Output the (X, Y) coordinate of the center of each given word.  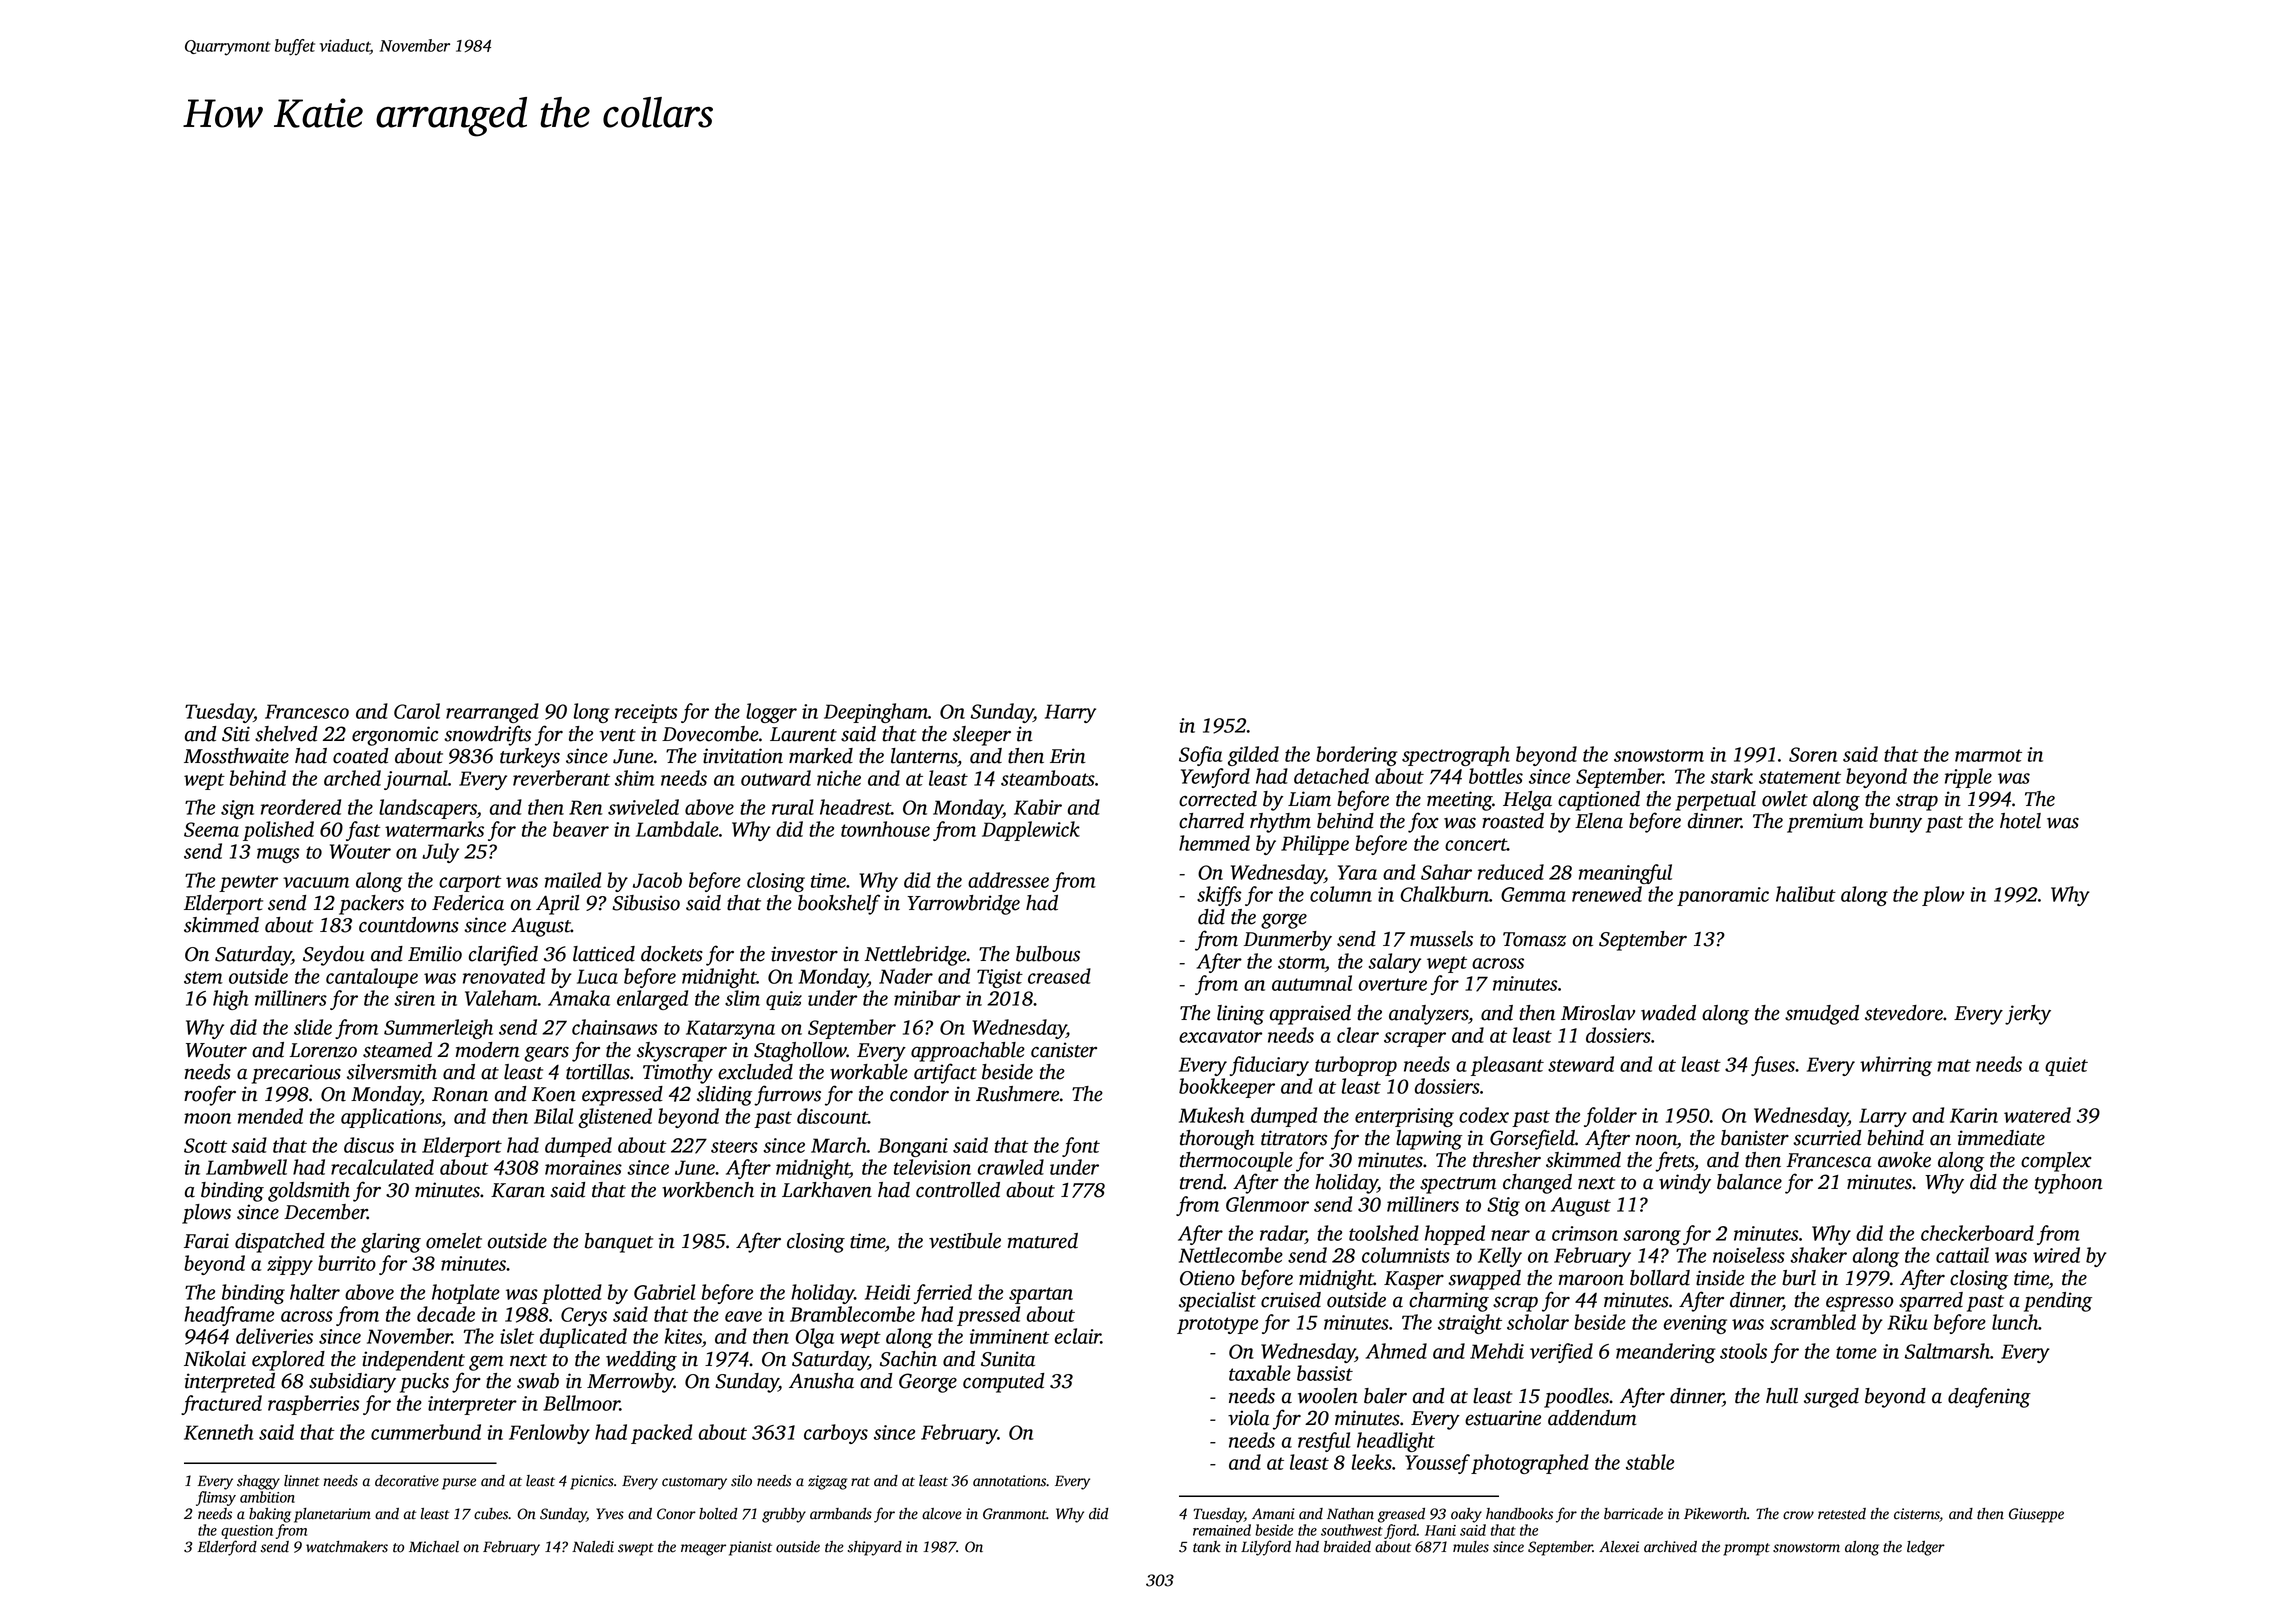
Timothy (678, 1074)
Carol (417, 711)
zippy (290, 1265)
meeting (1459, 801)
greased (1401, 1515)
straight (1470, 1324)
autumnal (1312, 983)
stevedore (1904, 1013)
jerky (2028, 1015)
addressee (1008, 880)
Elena (1599, 821)
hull (1782, 1396)
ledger (1926, 1548)
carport (470, 883)
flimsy (216, 1498)
